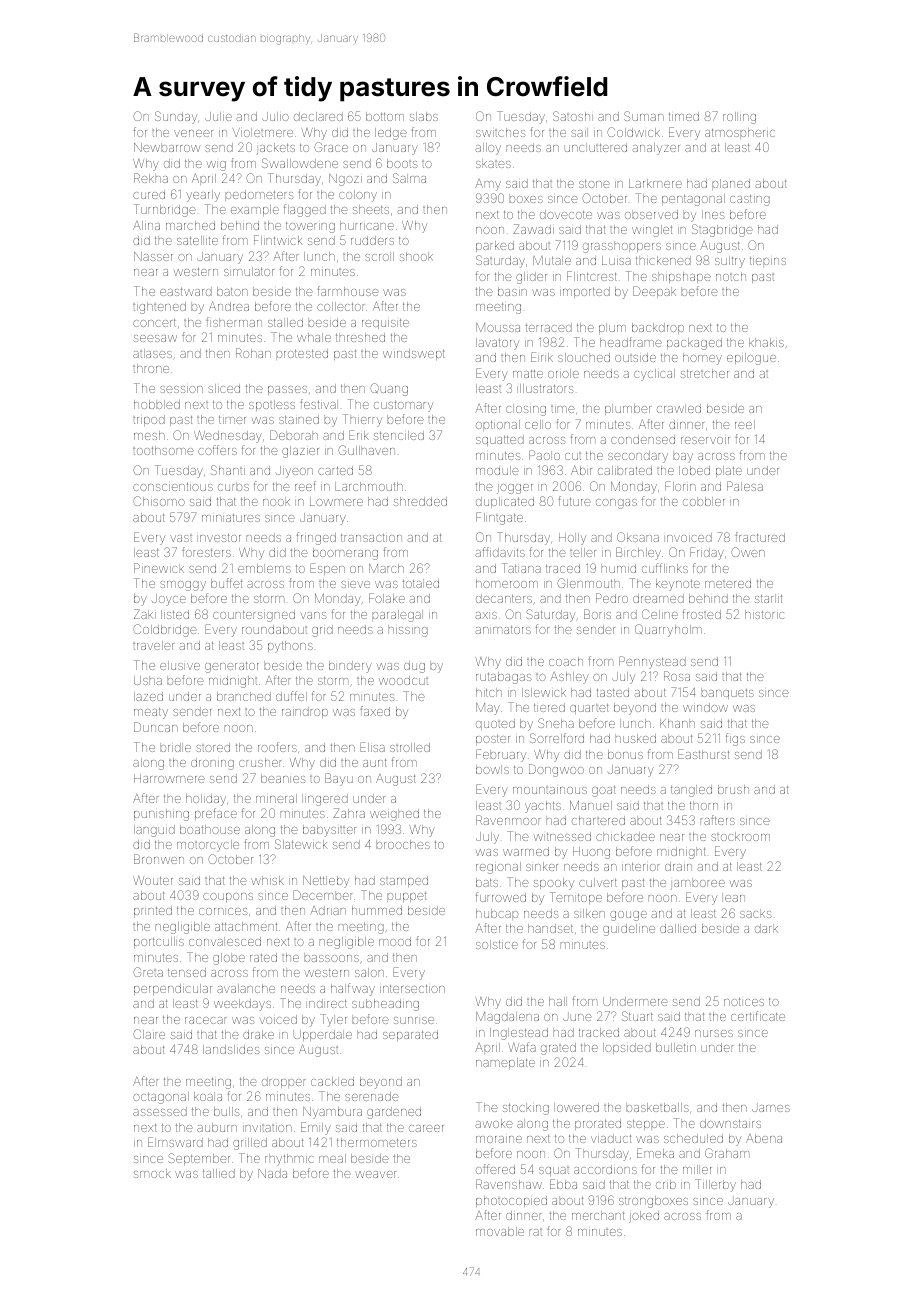  What do you see at coordinates (635, 738) in the document?
I see `husked` at bounding box center [635, 738].
